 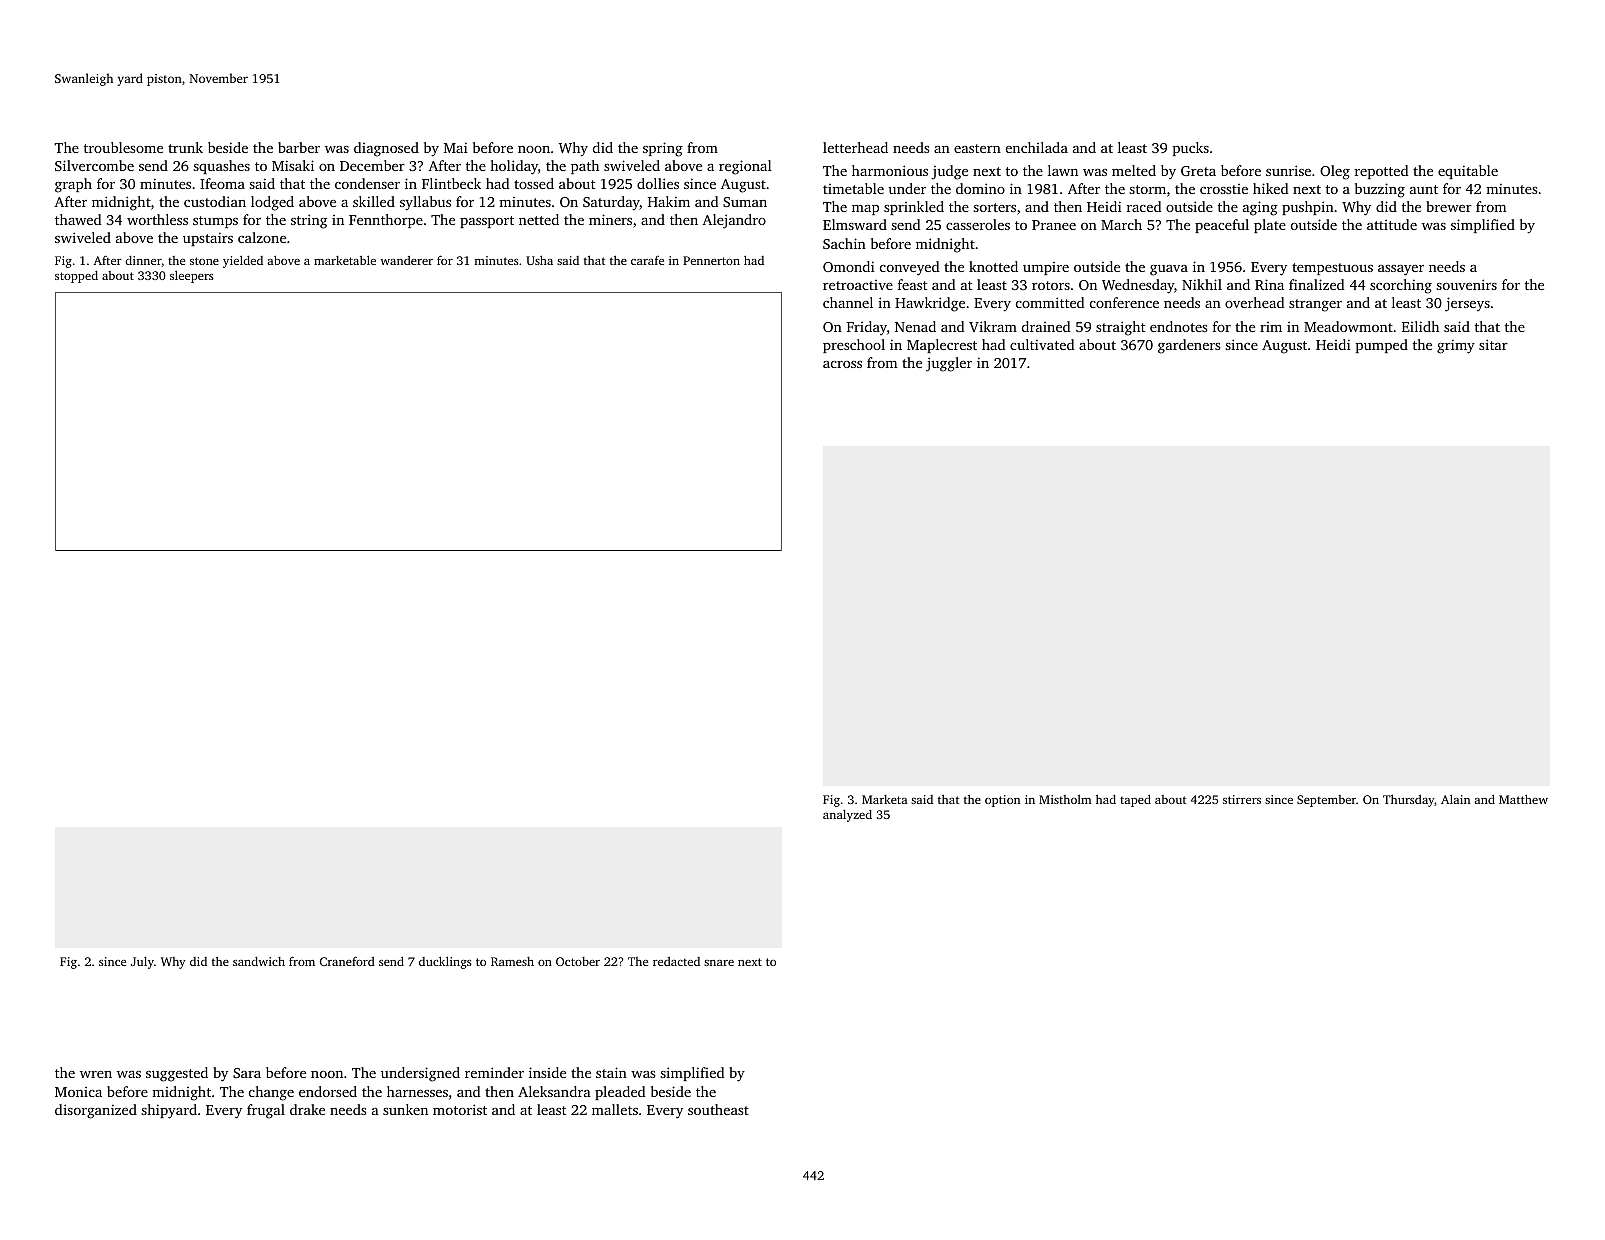 I want to click on disorganized, so click(x=96, y=1111).
